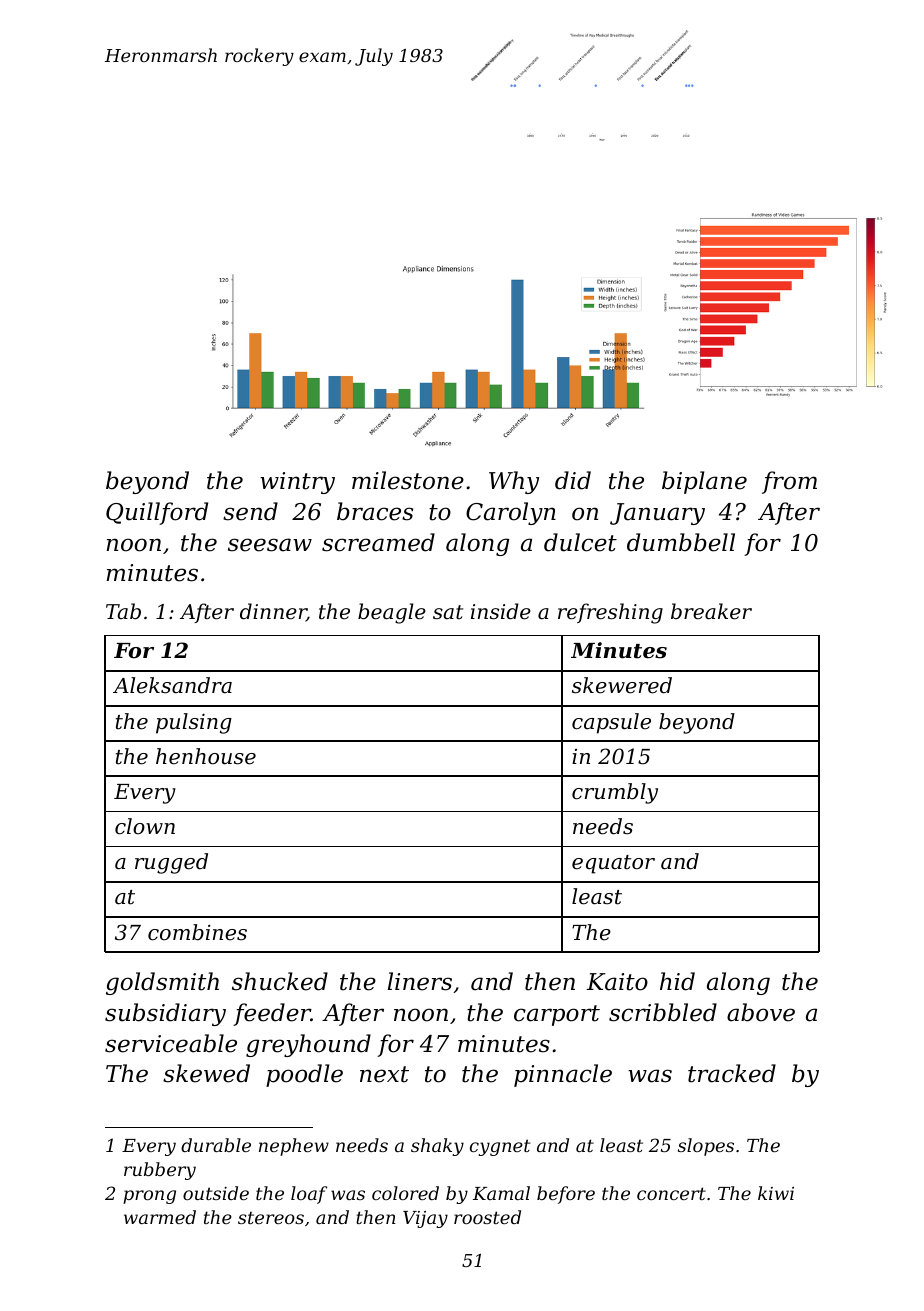  I want to click on pulsing, so click(194, 723).
